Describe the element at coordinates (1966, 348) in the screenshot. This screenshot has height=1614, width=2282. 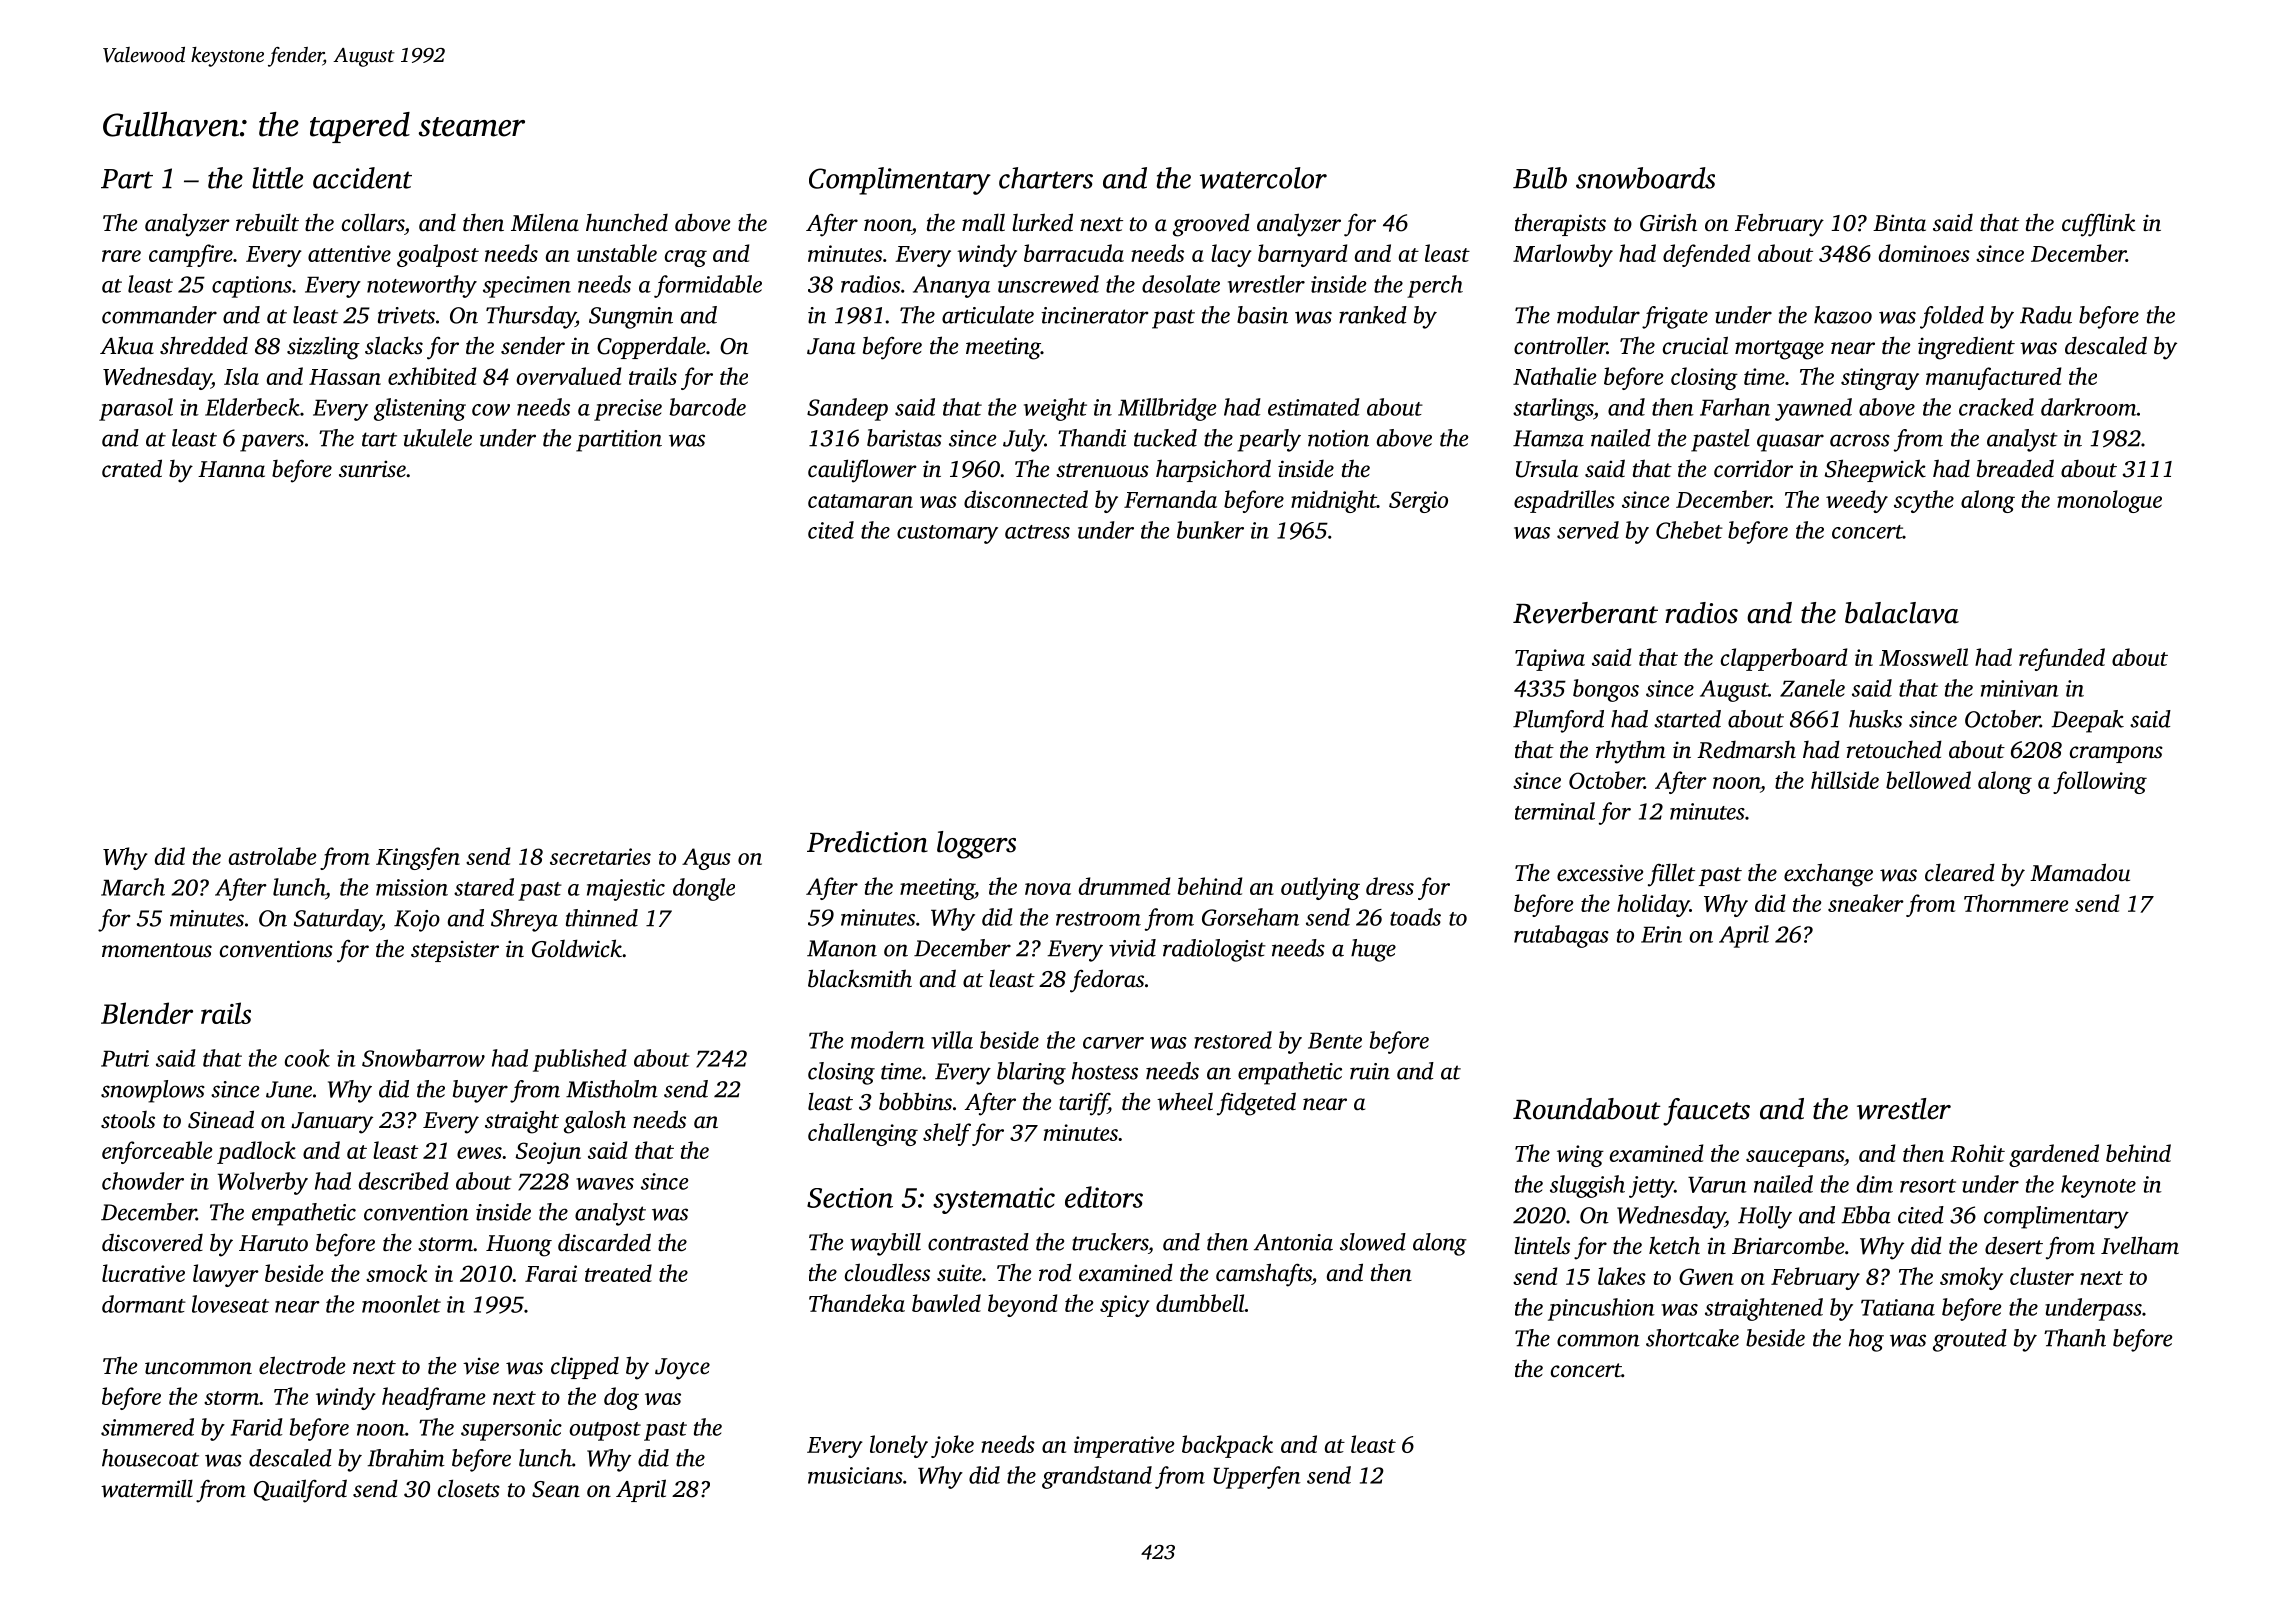
I see `ingredient` at that location.
